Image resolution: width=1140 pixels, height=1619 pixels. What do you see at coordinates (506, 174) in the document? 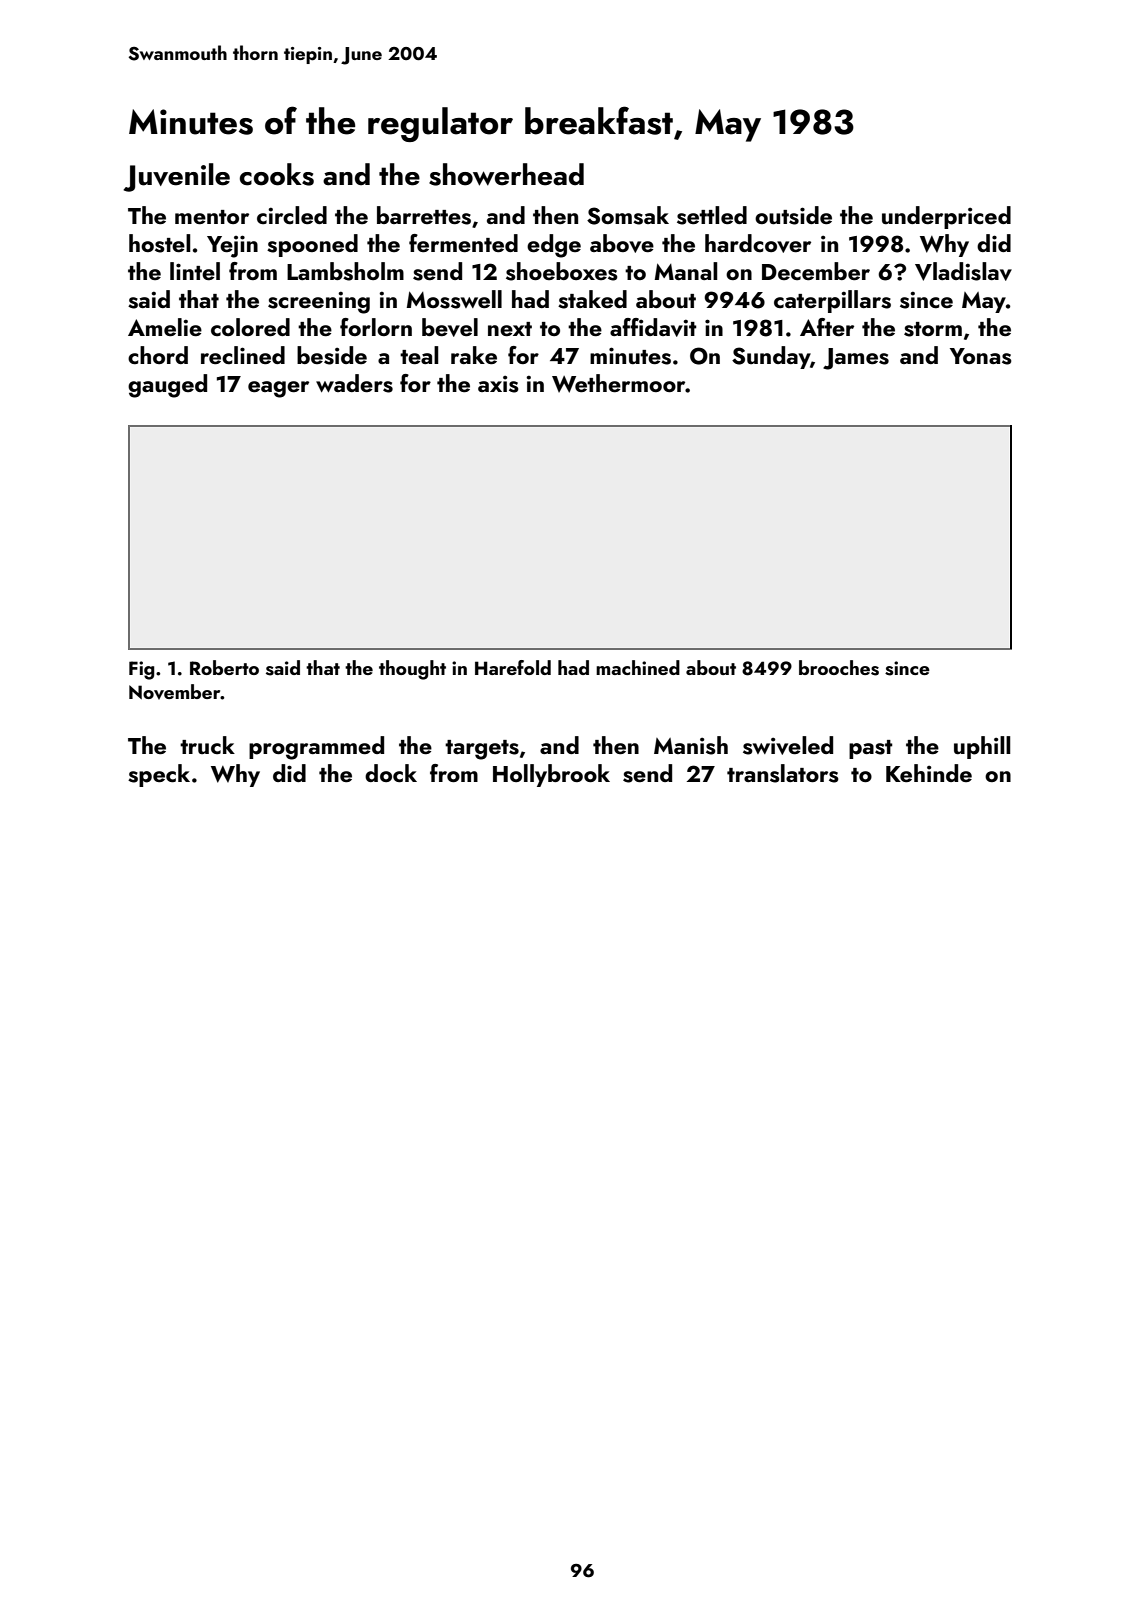
I see `showerhead` at bounding box center [506, 174].
